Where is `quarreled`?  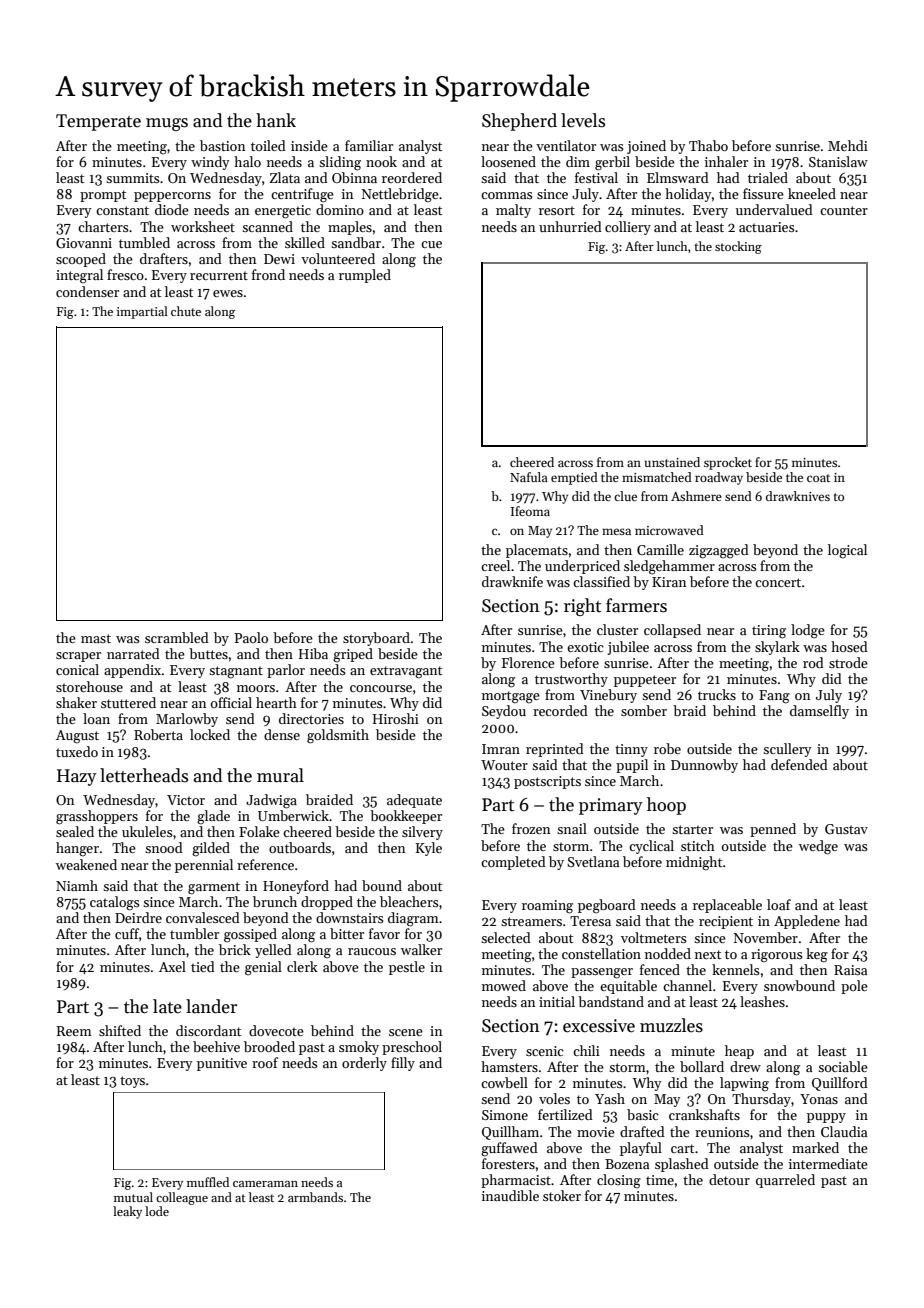 quarreled is located at coordinates (785, 1181).
